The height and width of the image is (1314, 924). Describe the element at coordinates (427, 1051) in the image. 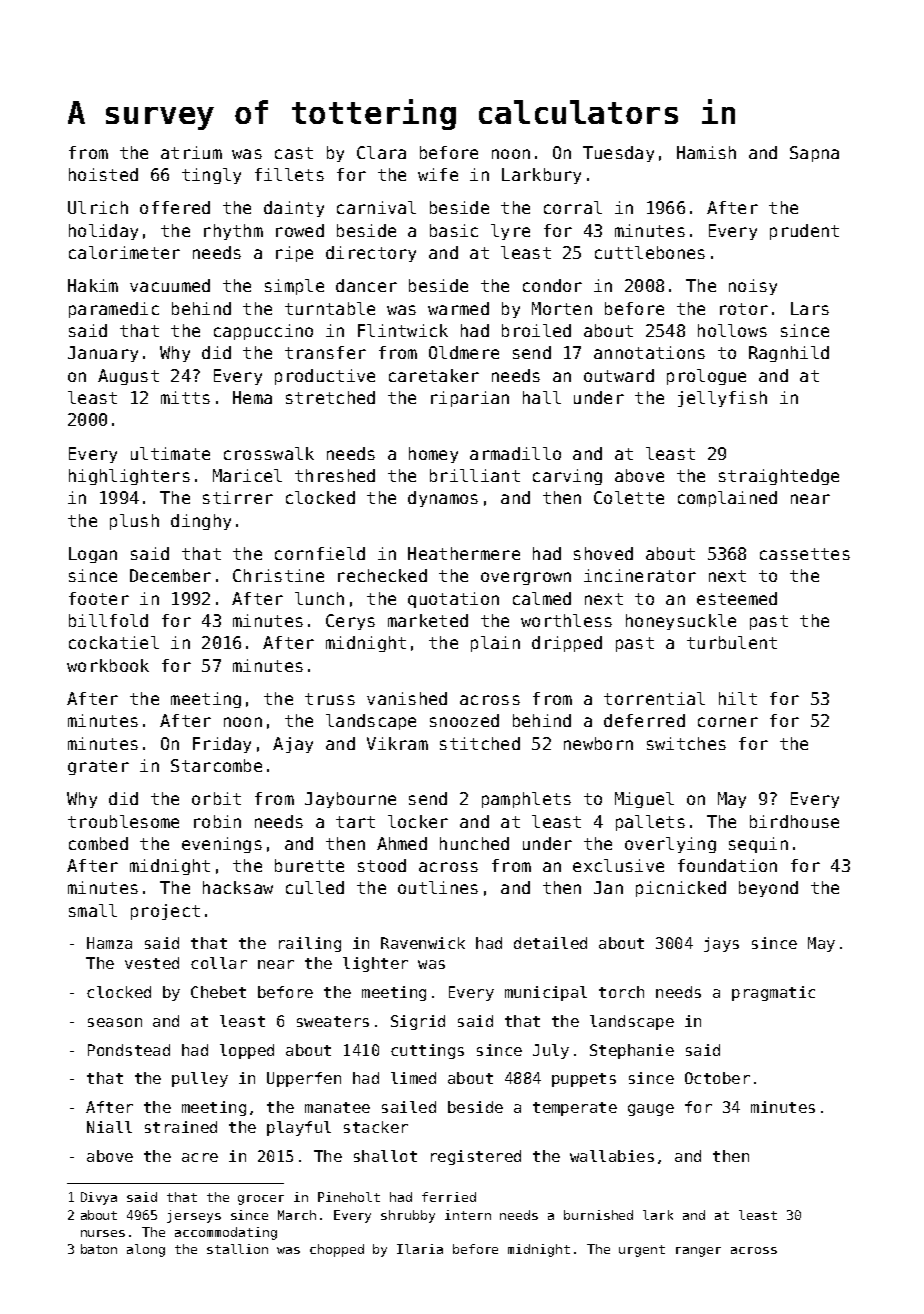

I see `cuttings` at that location.
